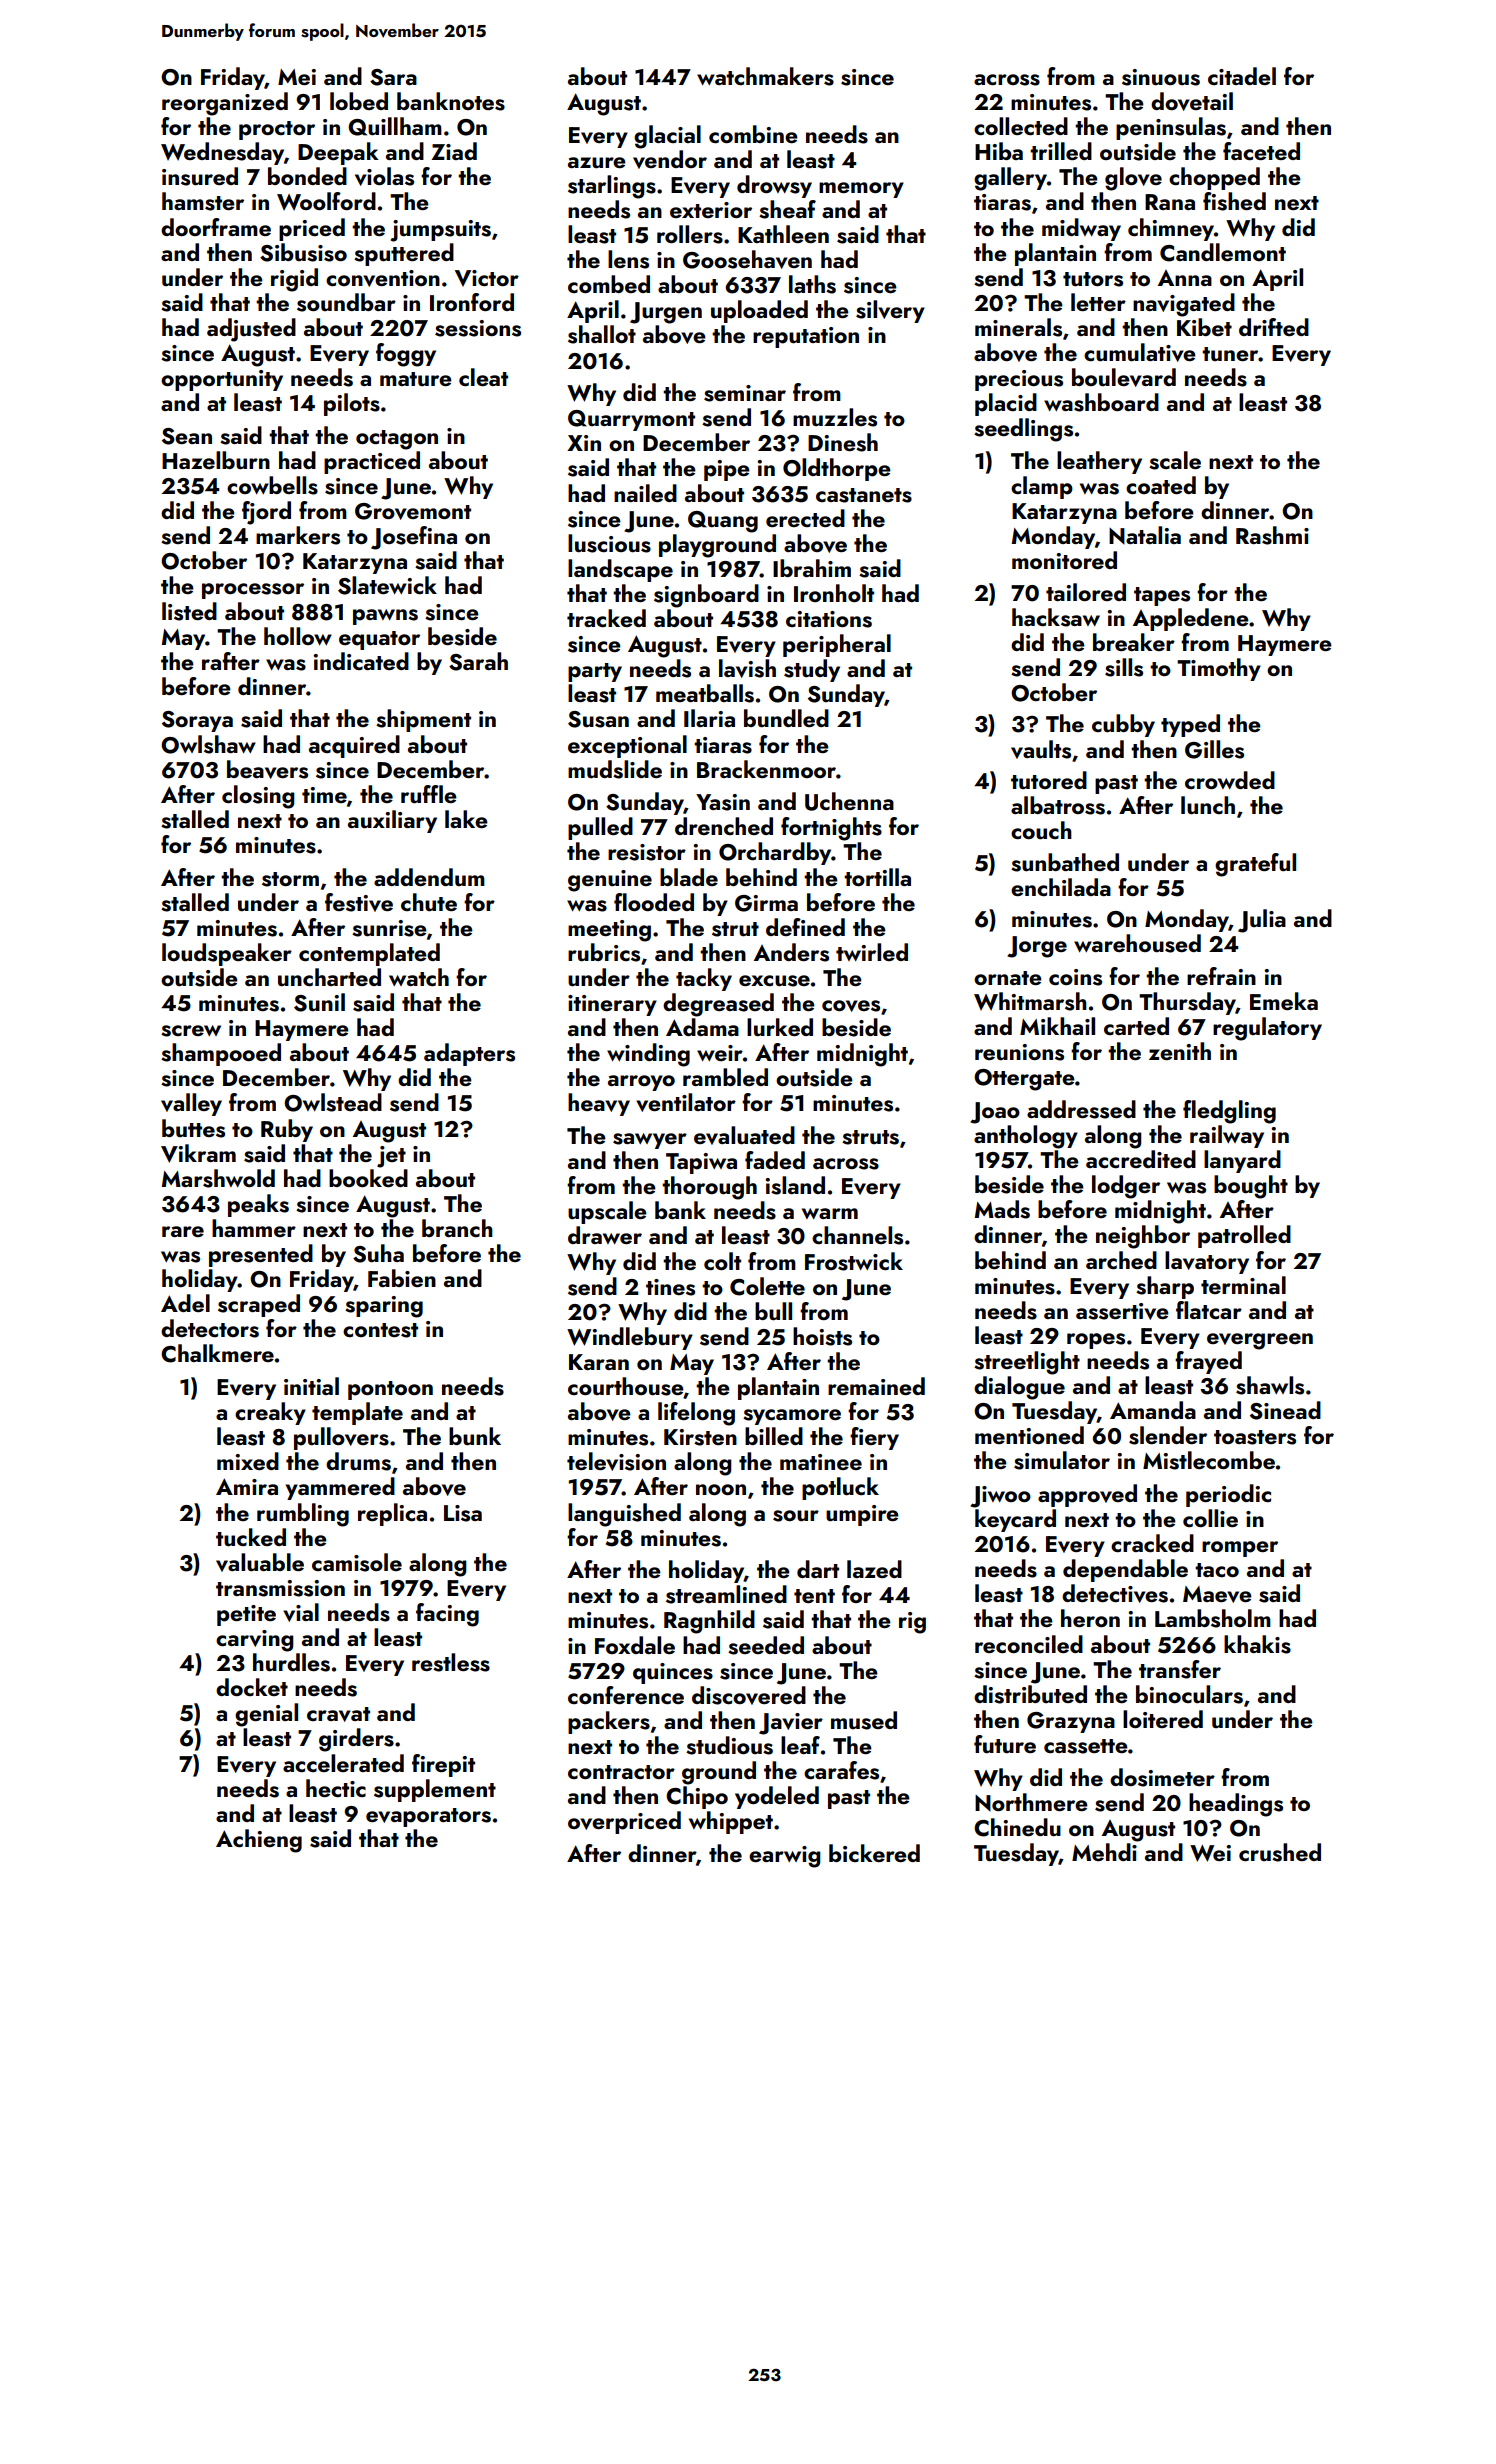 This page has width=1496, height=2464. What do you see at coordinates (298, 636) in the page?
I see `hollow` at bounding box center [298, 636].
